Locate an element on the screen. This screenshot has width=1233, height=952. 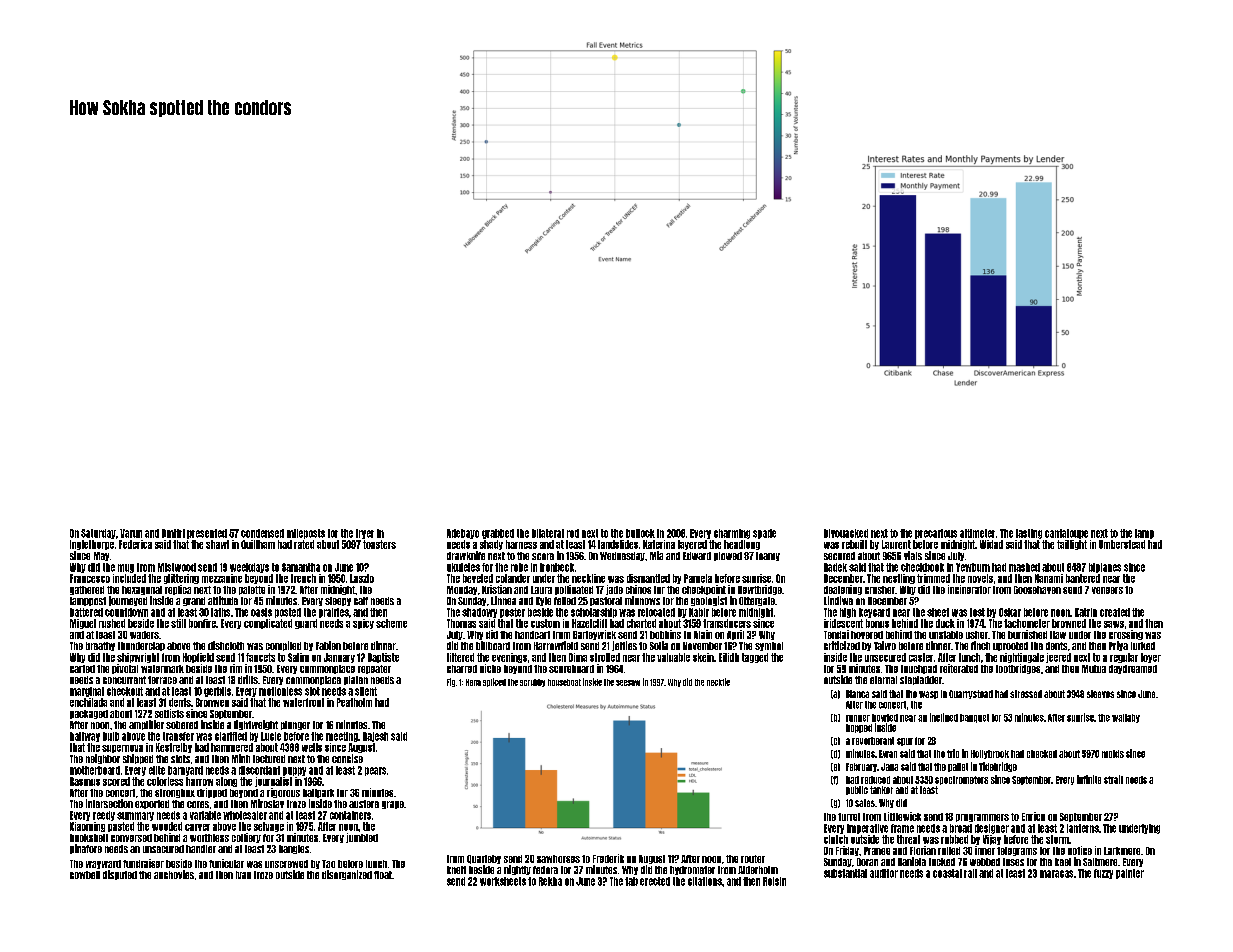
ukuleles is located at coordinates (463, 567).
